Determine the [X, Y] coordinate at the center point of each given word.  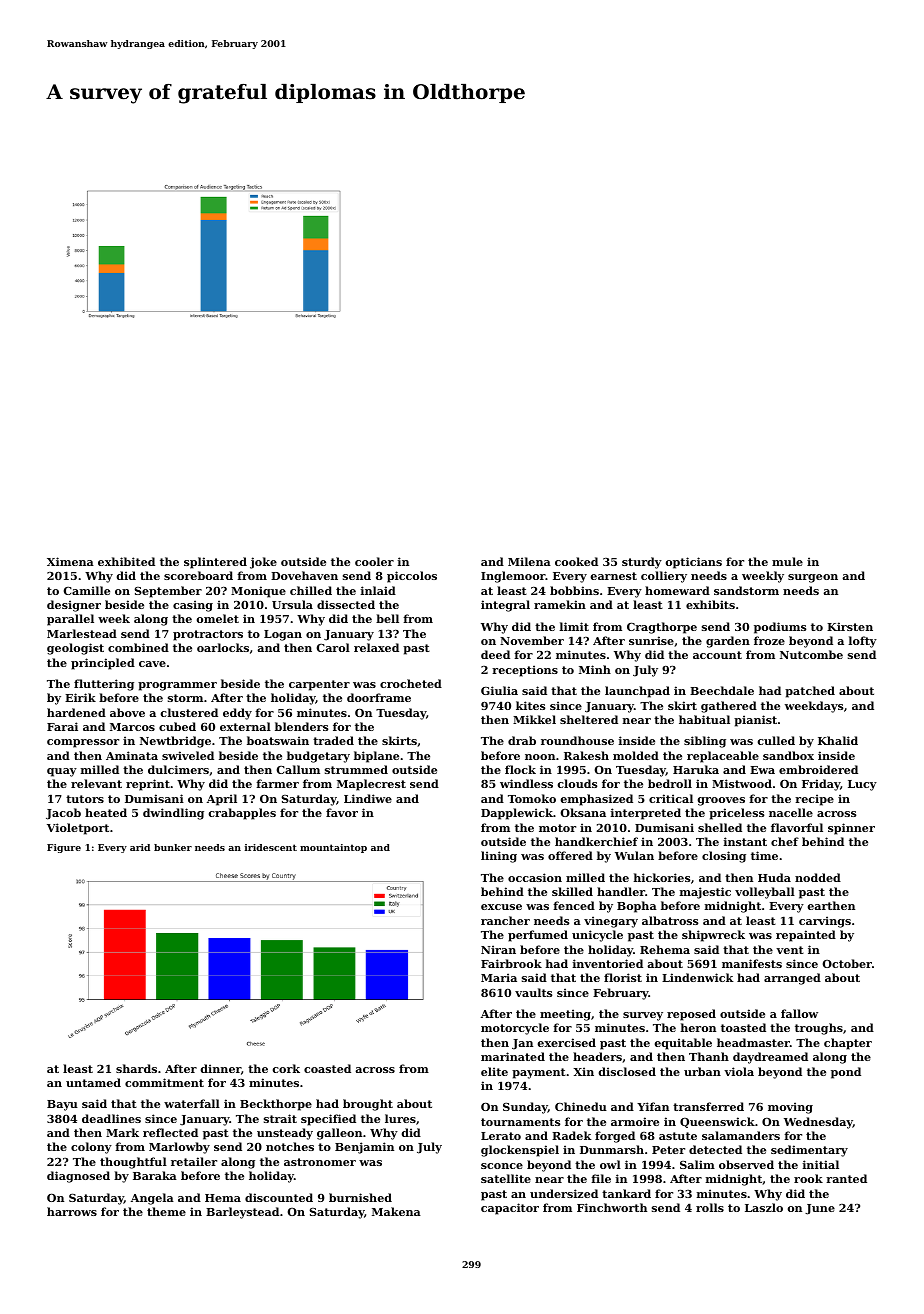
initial [821, 1164]
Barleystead [242, 1213]
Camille [87, 590]
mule [787, 561]
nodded [818, 877]
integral [505, 606]
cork [286, 1068]
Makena [396, 1211]
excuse [501, 907]
